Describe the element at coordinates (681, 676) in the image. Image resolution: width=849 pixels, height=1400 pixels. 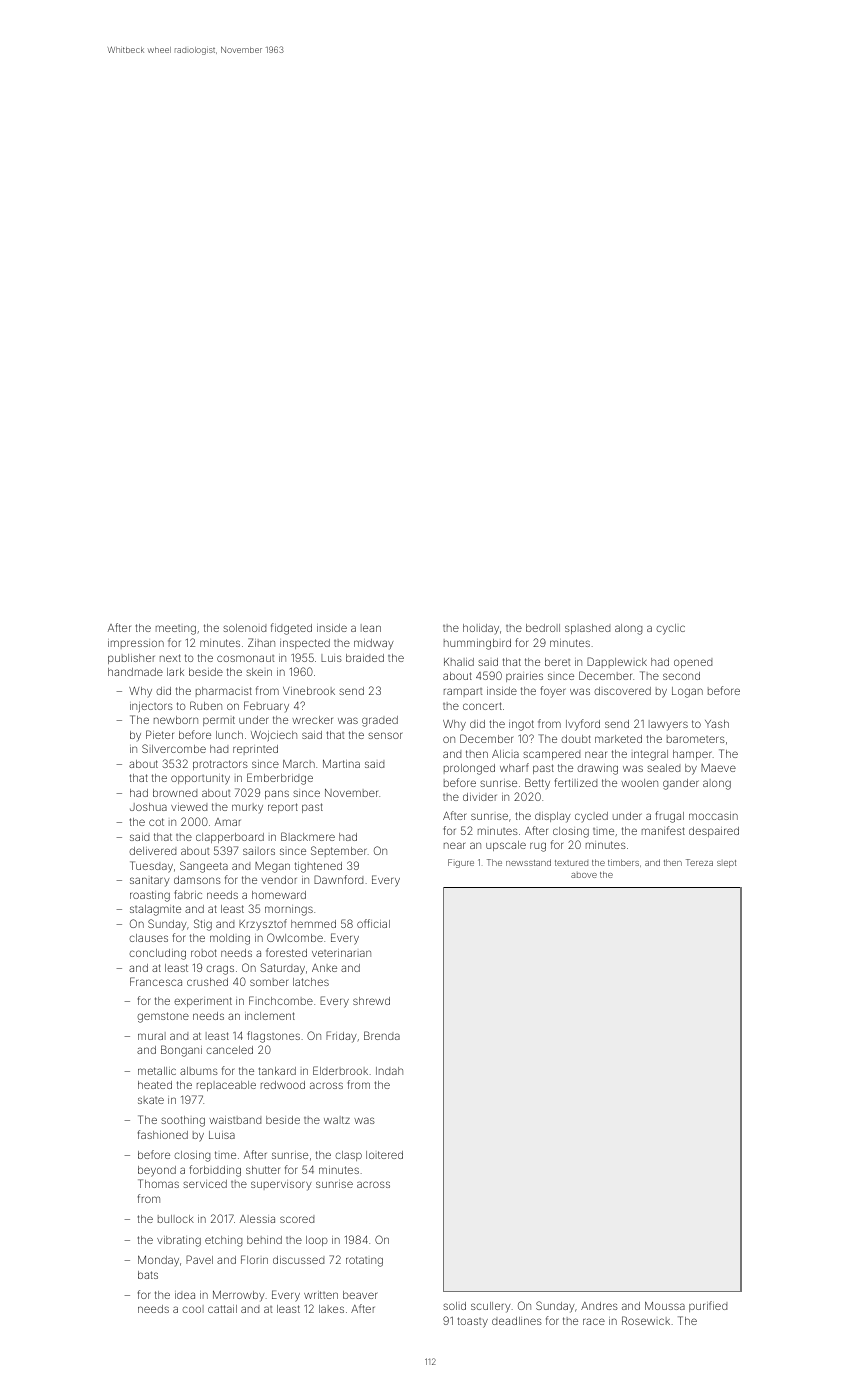
I see `second` at that location.
